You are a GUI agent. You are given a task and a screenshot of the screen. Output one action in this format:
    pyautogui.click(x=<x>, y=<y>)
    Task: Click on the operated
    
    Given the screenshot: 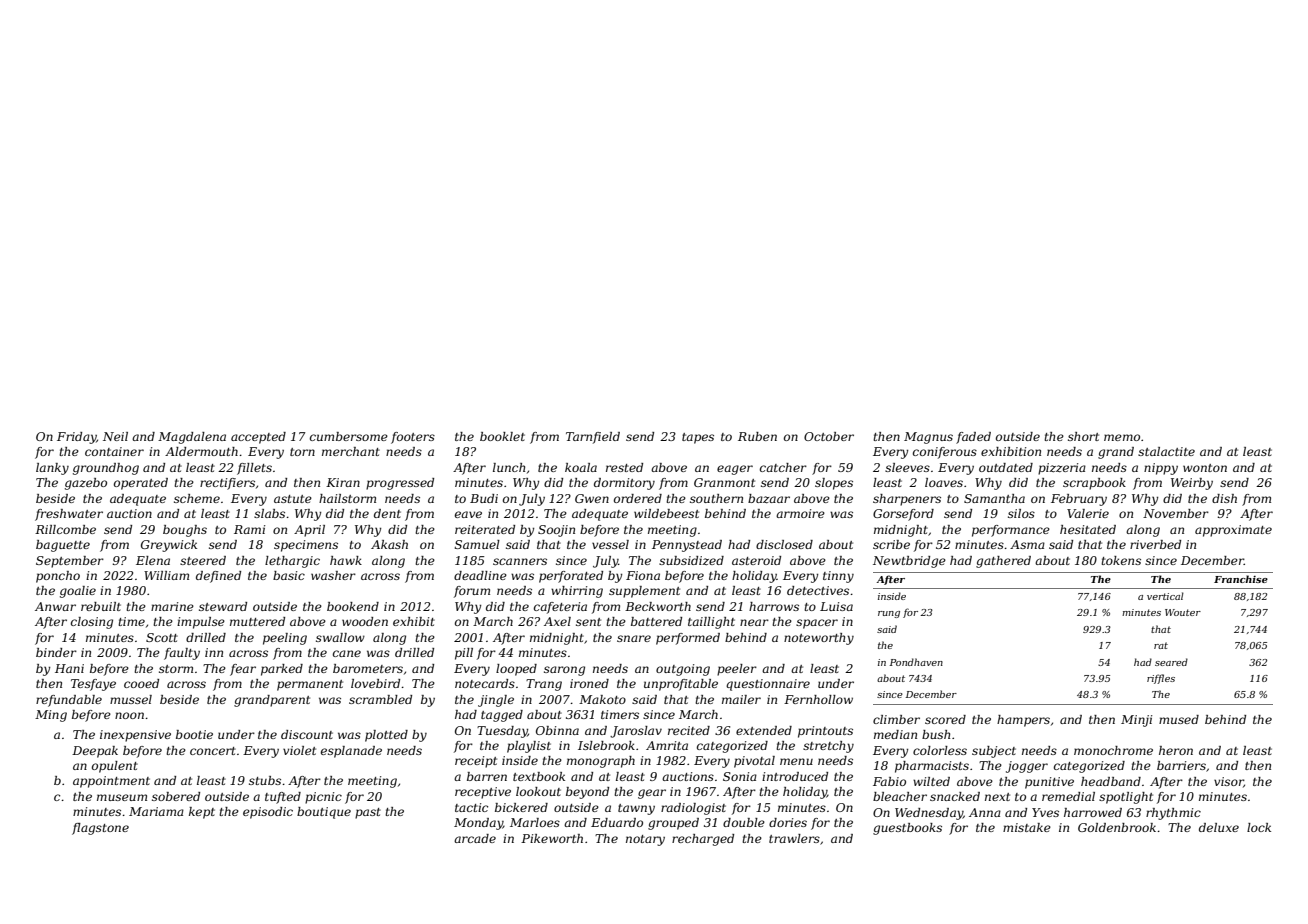 What is the action you would take?
    pyautogui.click(x=141, y=484)
